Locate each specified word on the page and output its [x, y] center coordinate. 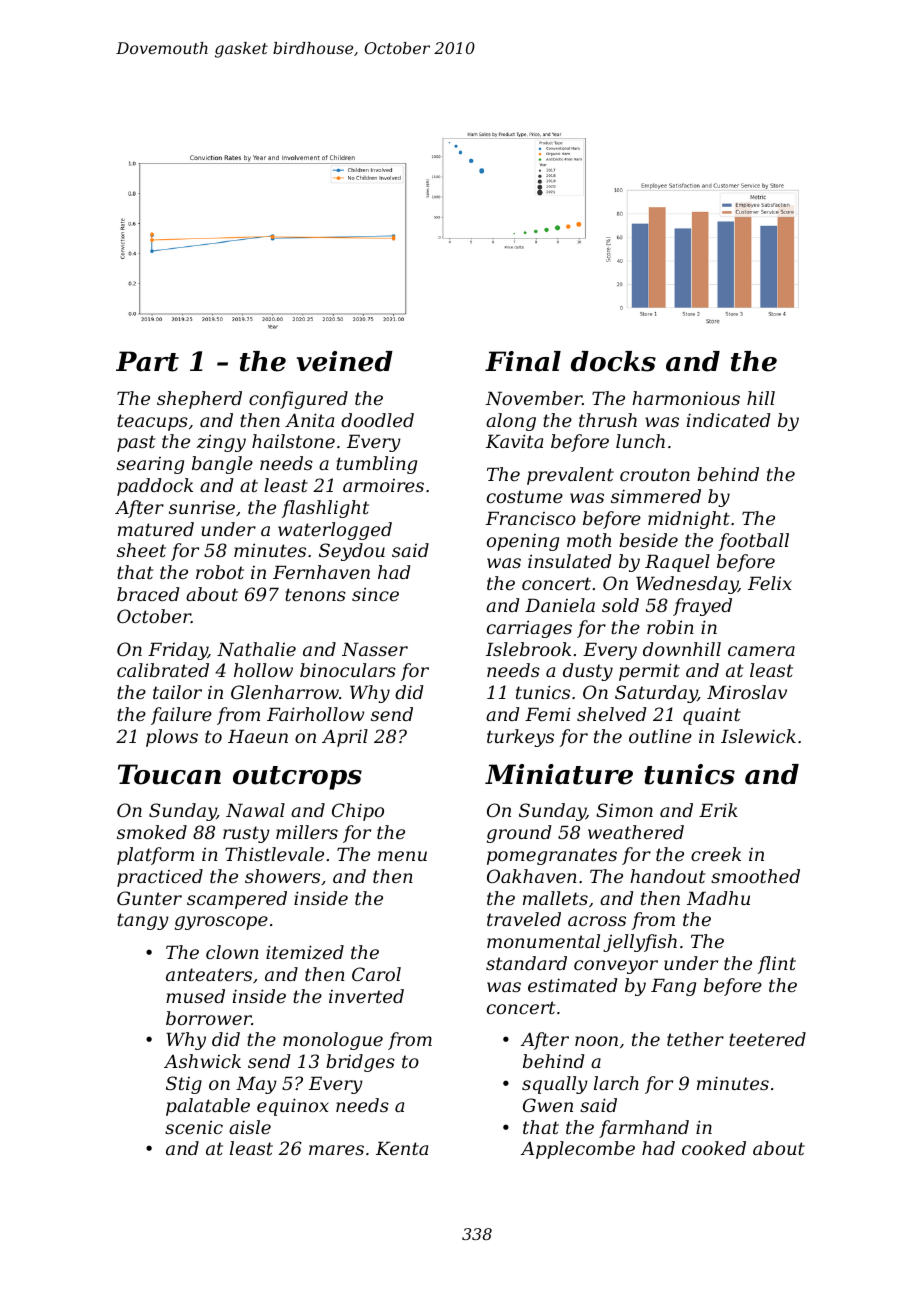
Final [523, 361]
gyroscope [221, 923]
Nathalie [256, 649]
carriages [529, 629]
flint [777, 965]
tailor [177, 692]
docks [613, 361]
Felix [770, 583]
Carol [376, 974]
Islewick [758, 736]
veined [344, 361]
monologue [333, 1041]
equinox [293, 1107]
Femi [548, 714]
